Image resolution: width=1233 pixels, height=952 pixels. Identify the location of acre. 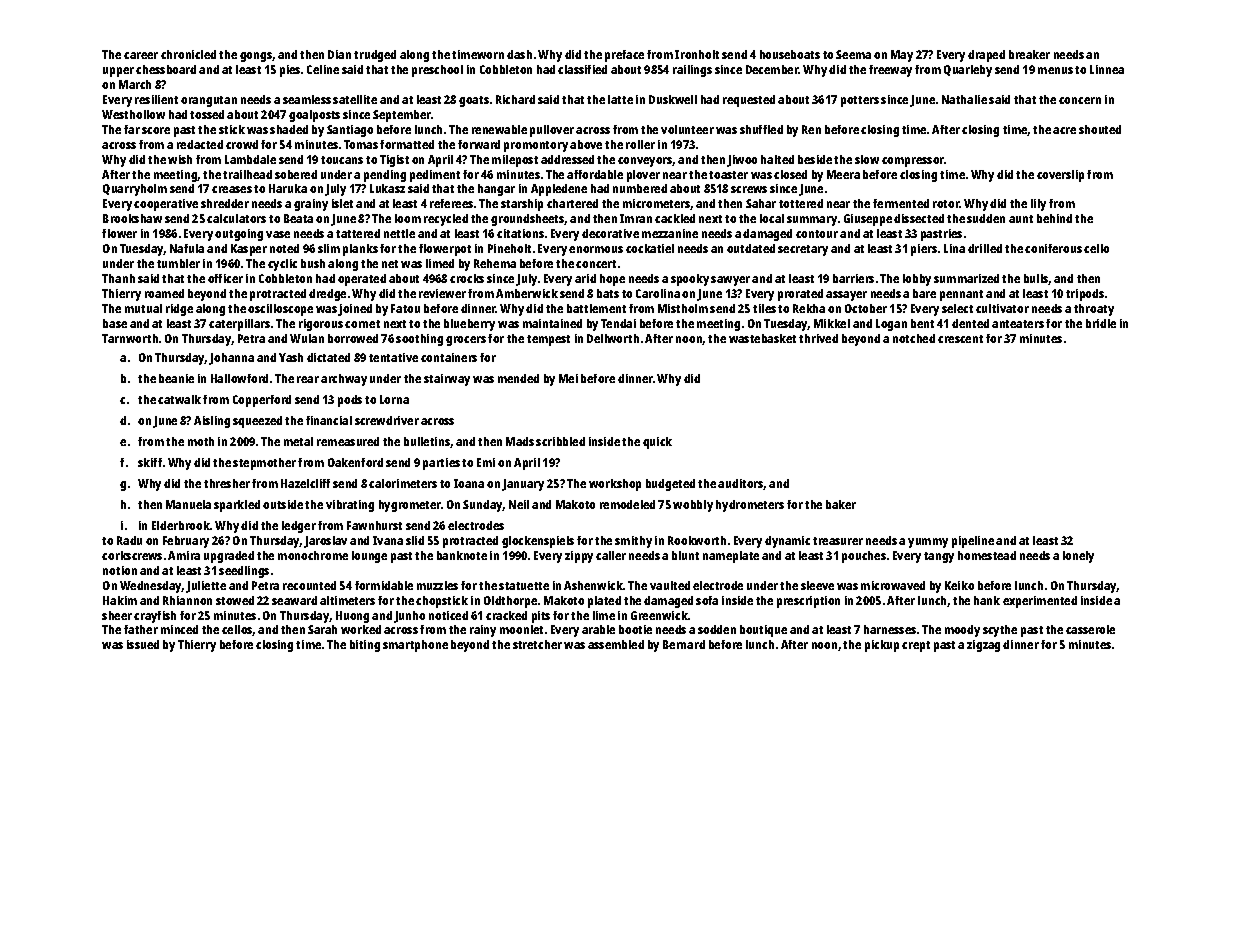
(1064, 130).
